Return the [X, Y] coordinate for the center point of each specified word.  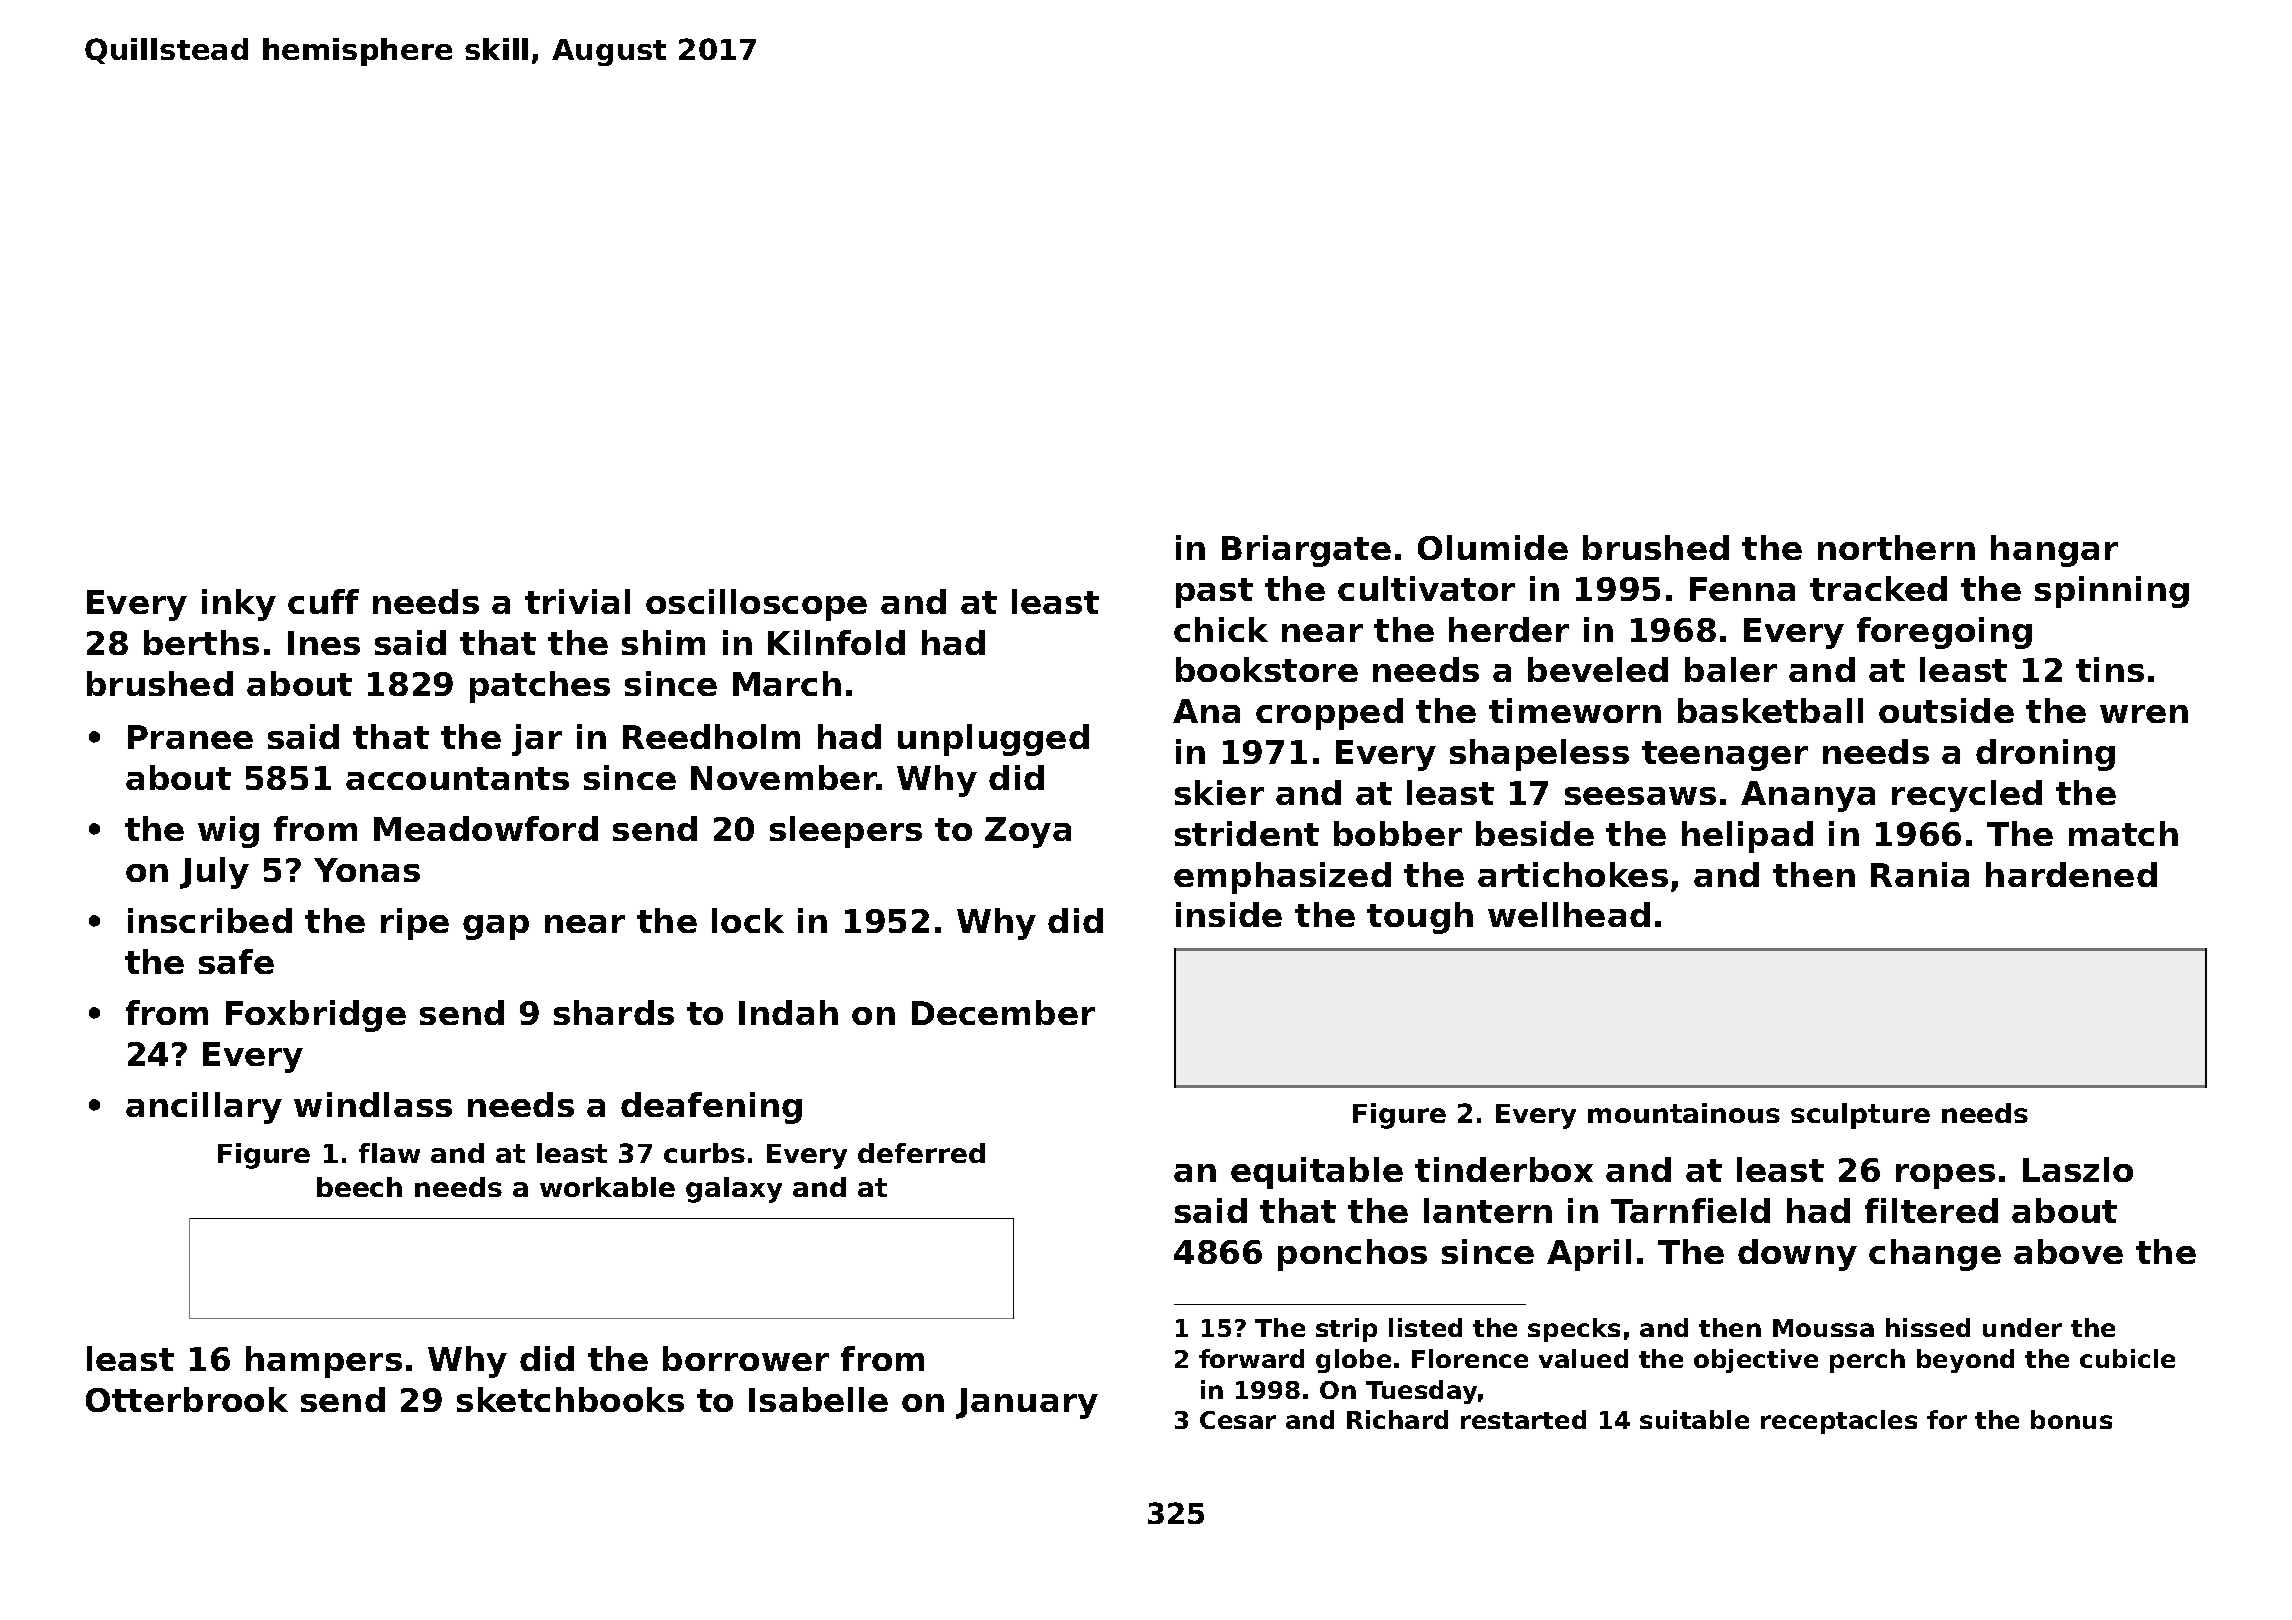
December [1003, 1012]
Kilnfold [836, 642]
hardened [2071, 874]
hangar [2054, 551]
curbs [704, 1153]
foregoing [1944, 633]
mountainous [1684, 1113]
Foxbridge [316, 1016]
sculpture [1860, 1116]
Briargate [1306, 551]
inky [239, 605]
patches [540, 687]
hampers [324, 1362]
